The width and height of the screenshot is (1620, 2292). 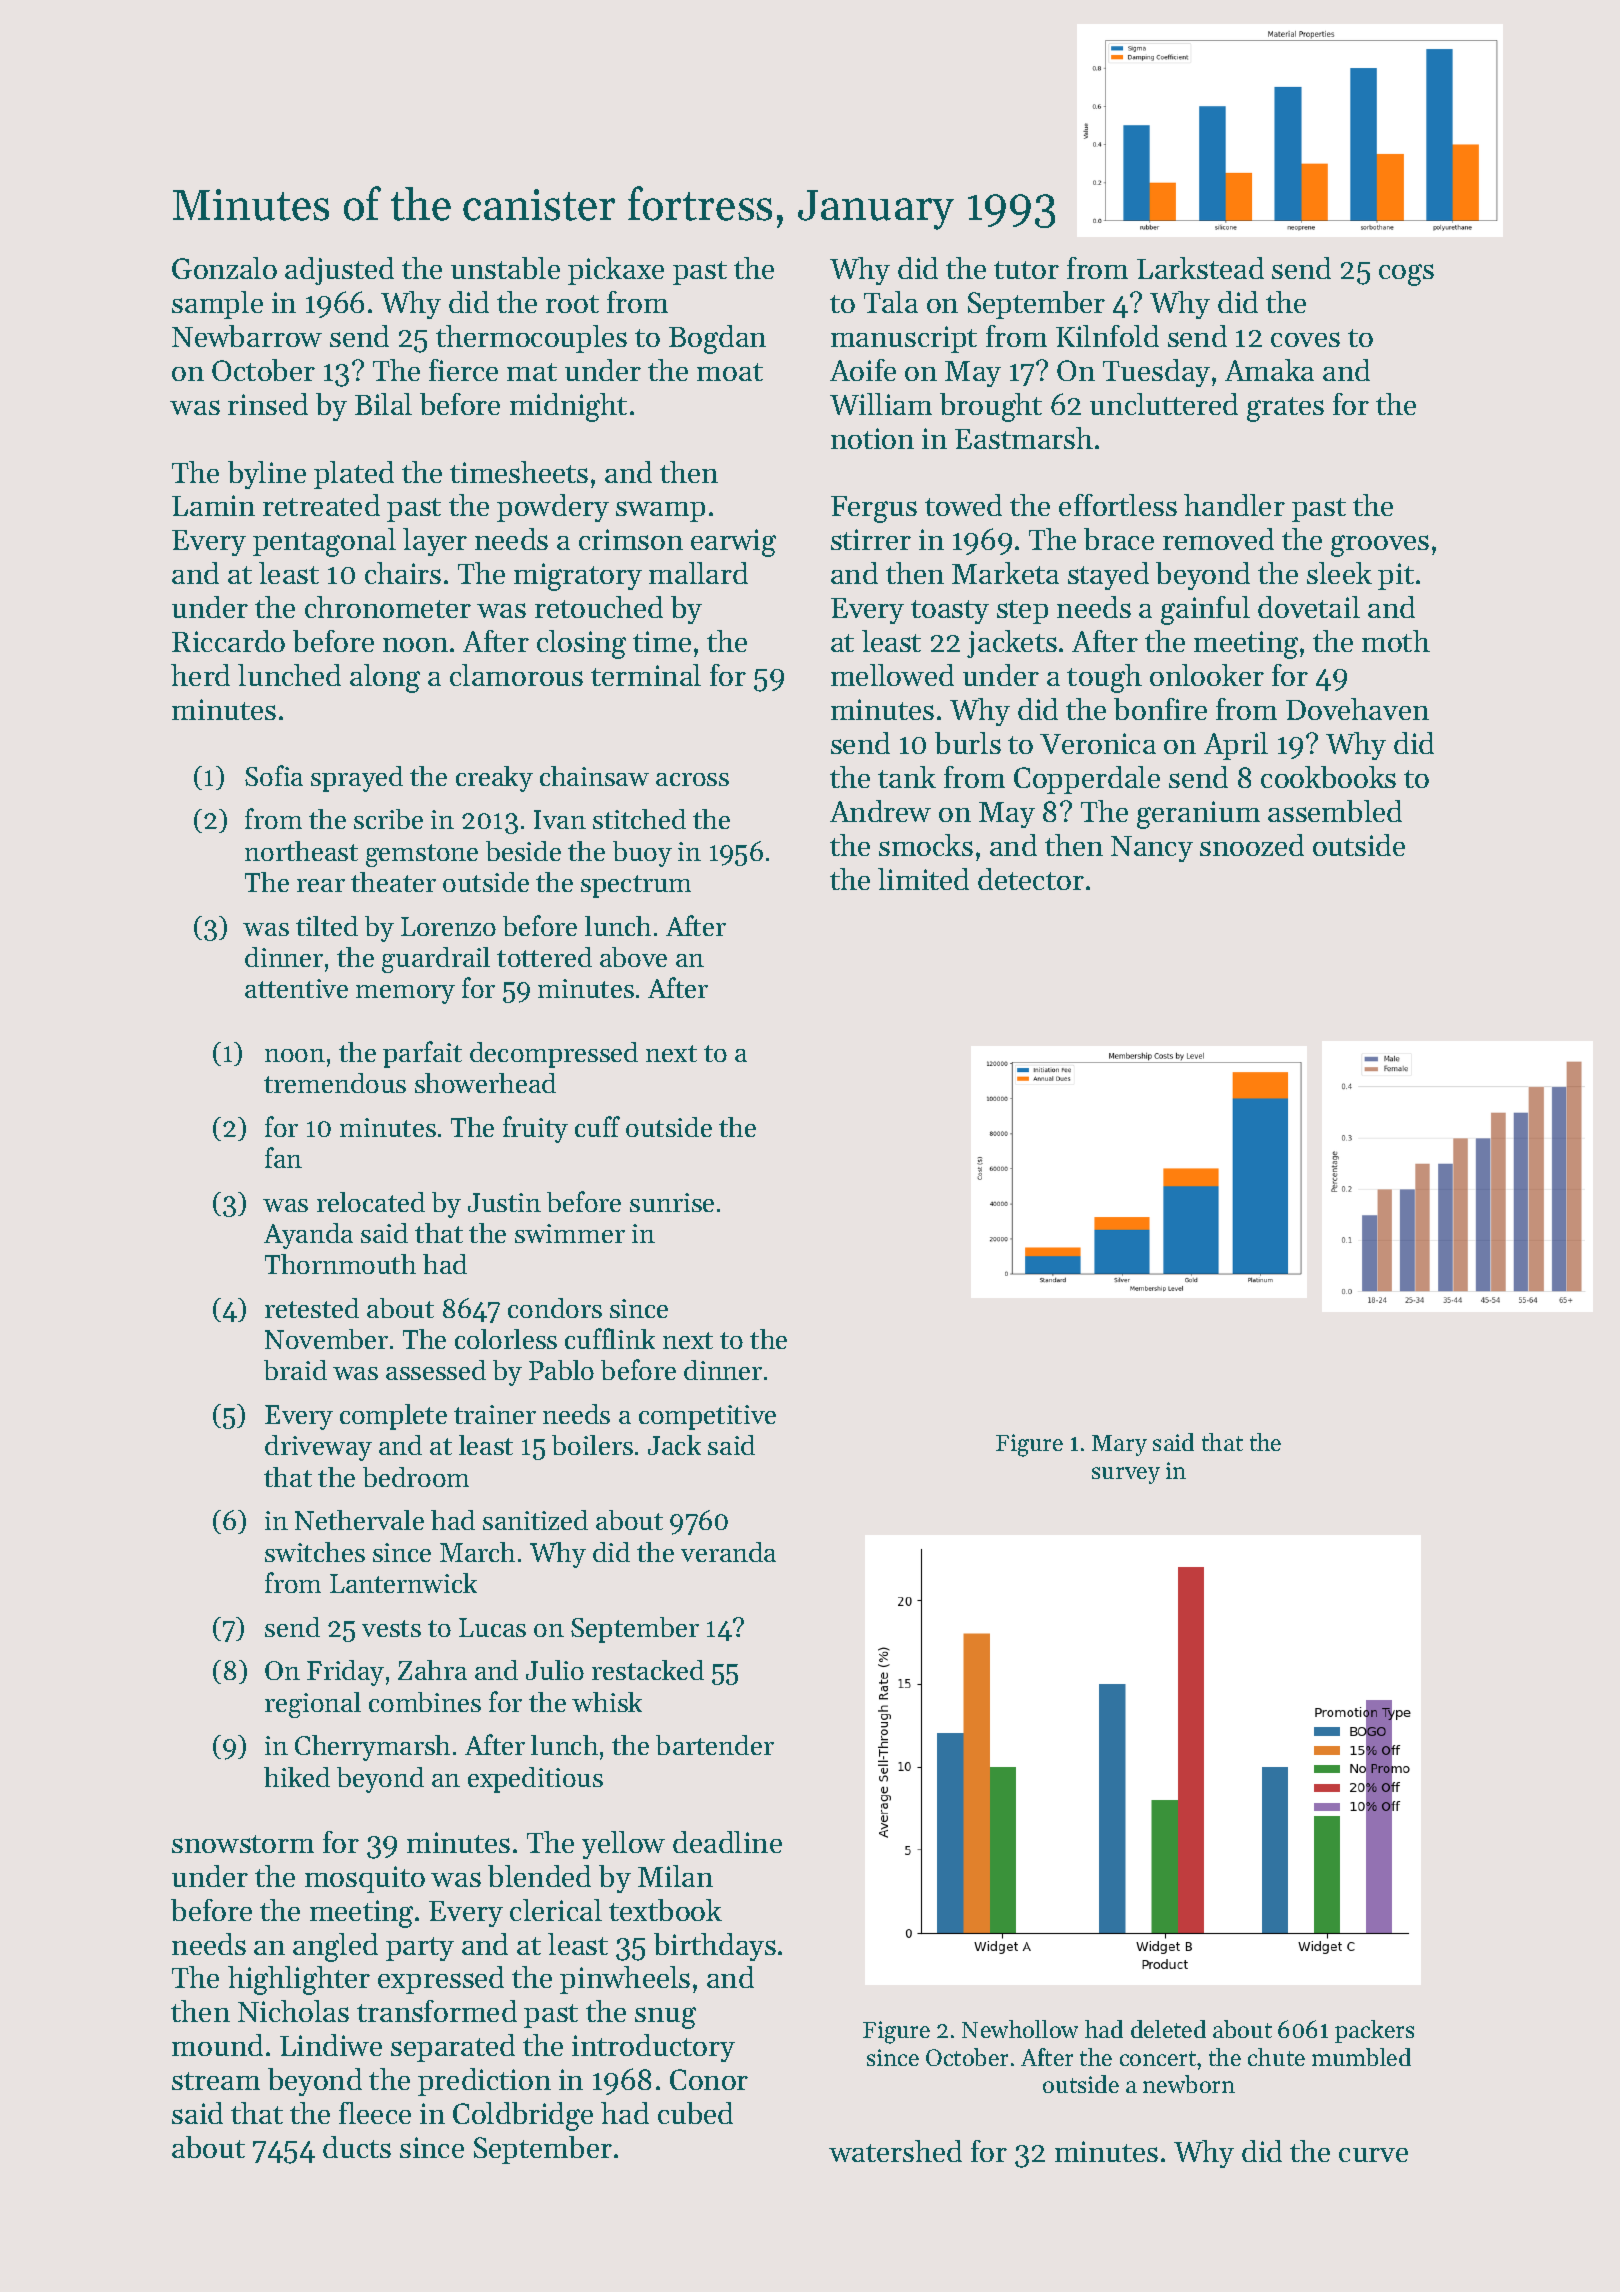 I want to click on Mary, so click(x=1119, y=1445).
